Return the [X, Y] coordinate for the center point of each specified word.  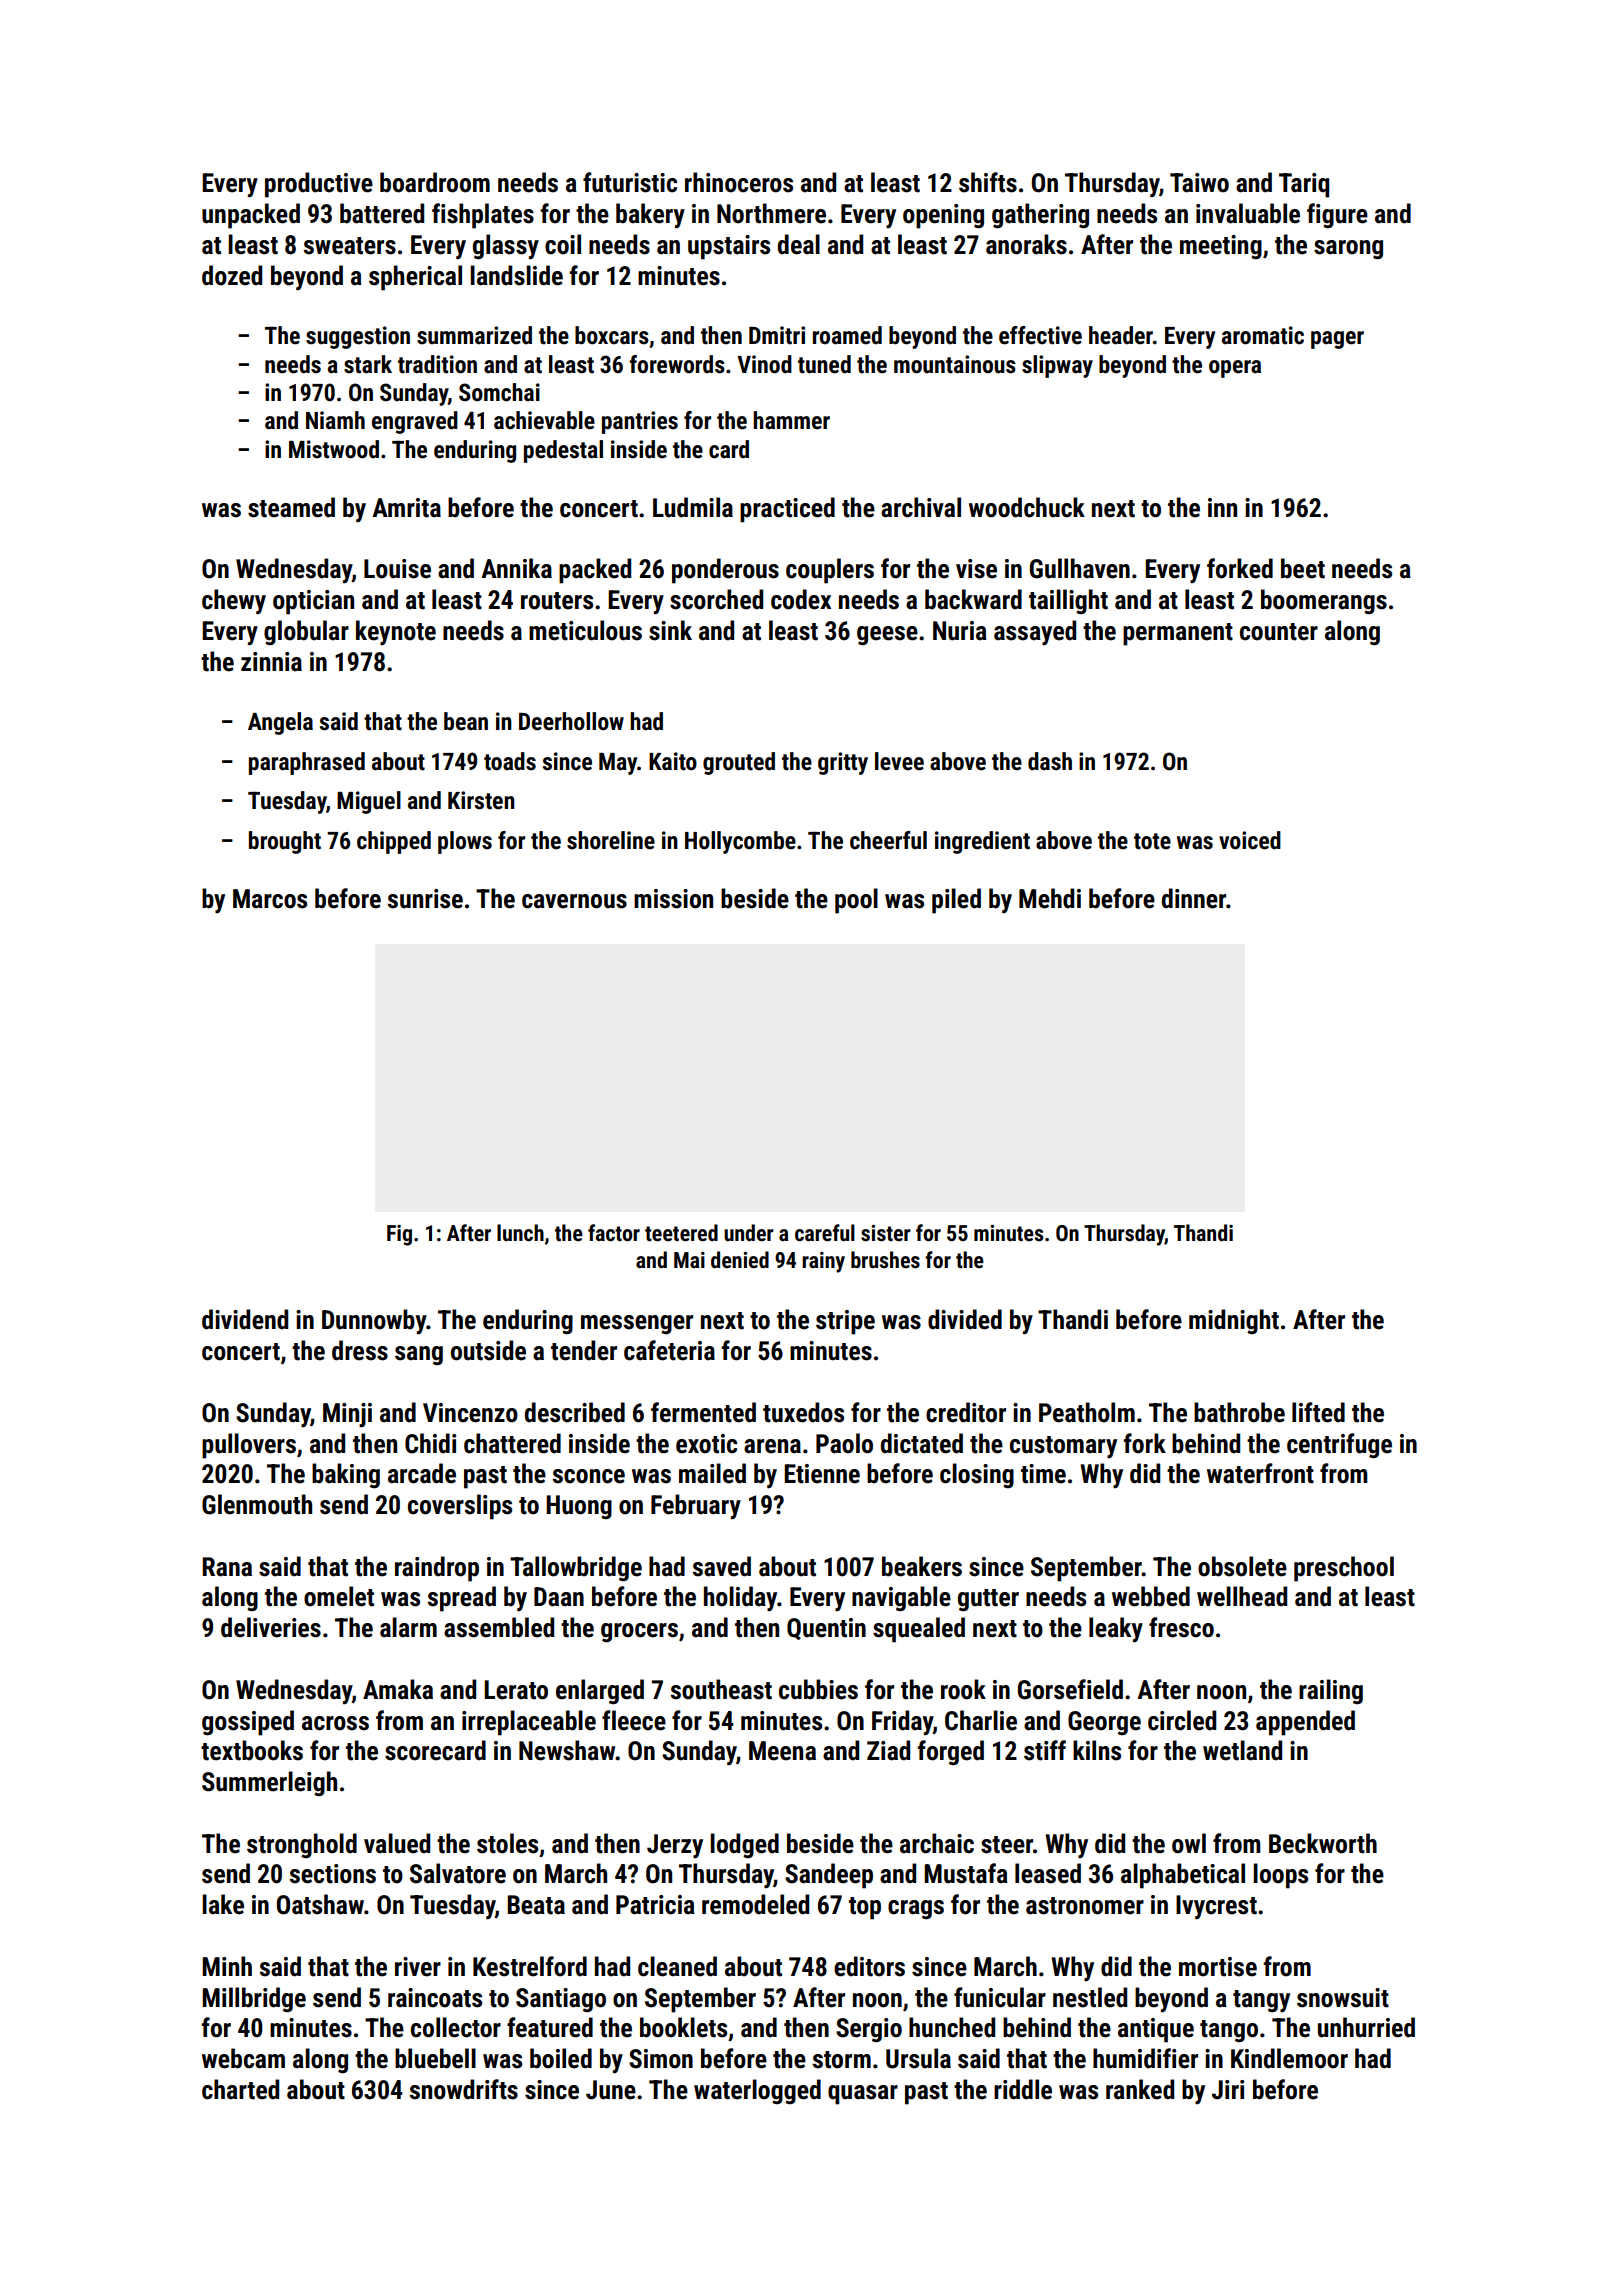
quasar [863, 2095]
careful [825, 1233]
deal [799, 244]
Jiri [1228, 2090]
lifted [1318, 1412]
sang [419, 1356]
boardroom [435, 182]
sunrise [425, 899]
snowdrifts [463, 2089]
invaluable [1248, 213]
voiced [1250, 840]
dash [1050, 761]
